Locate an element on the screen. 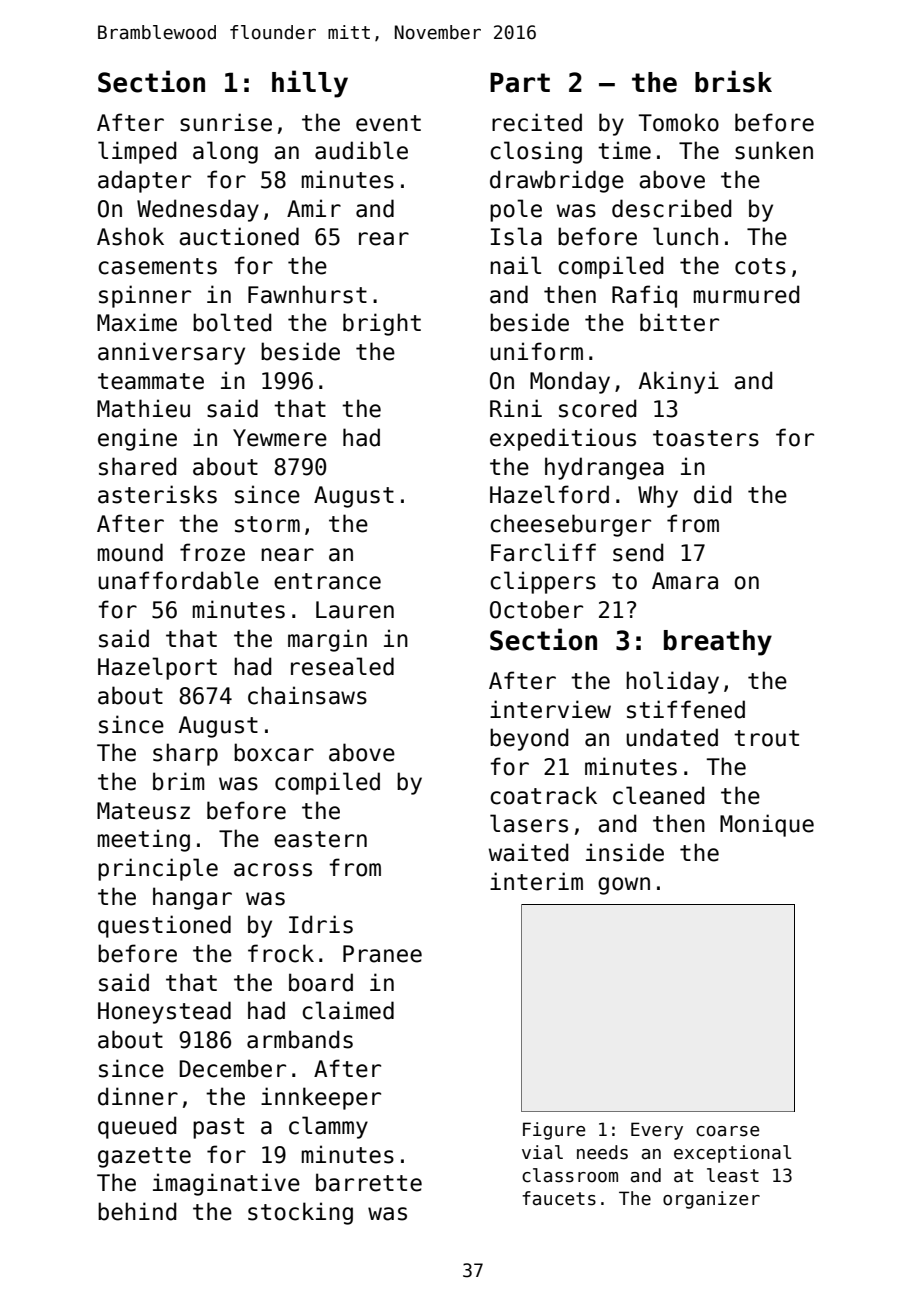 The image size is (924, 1311). Rini is located at coordinates (516, 408).
